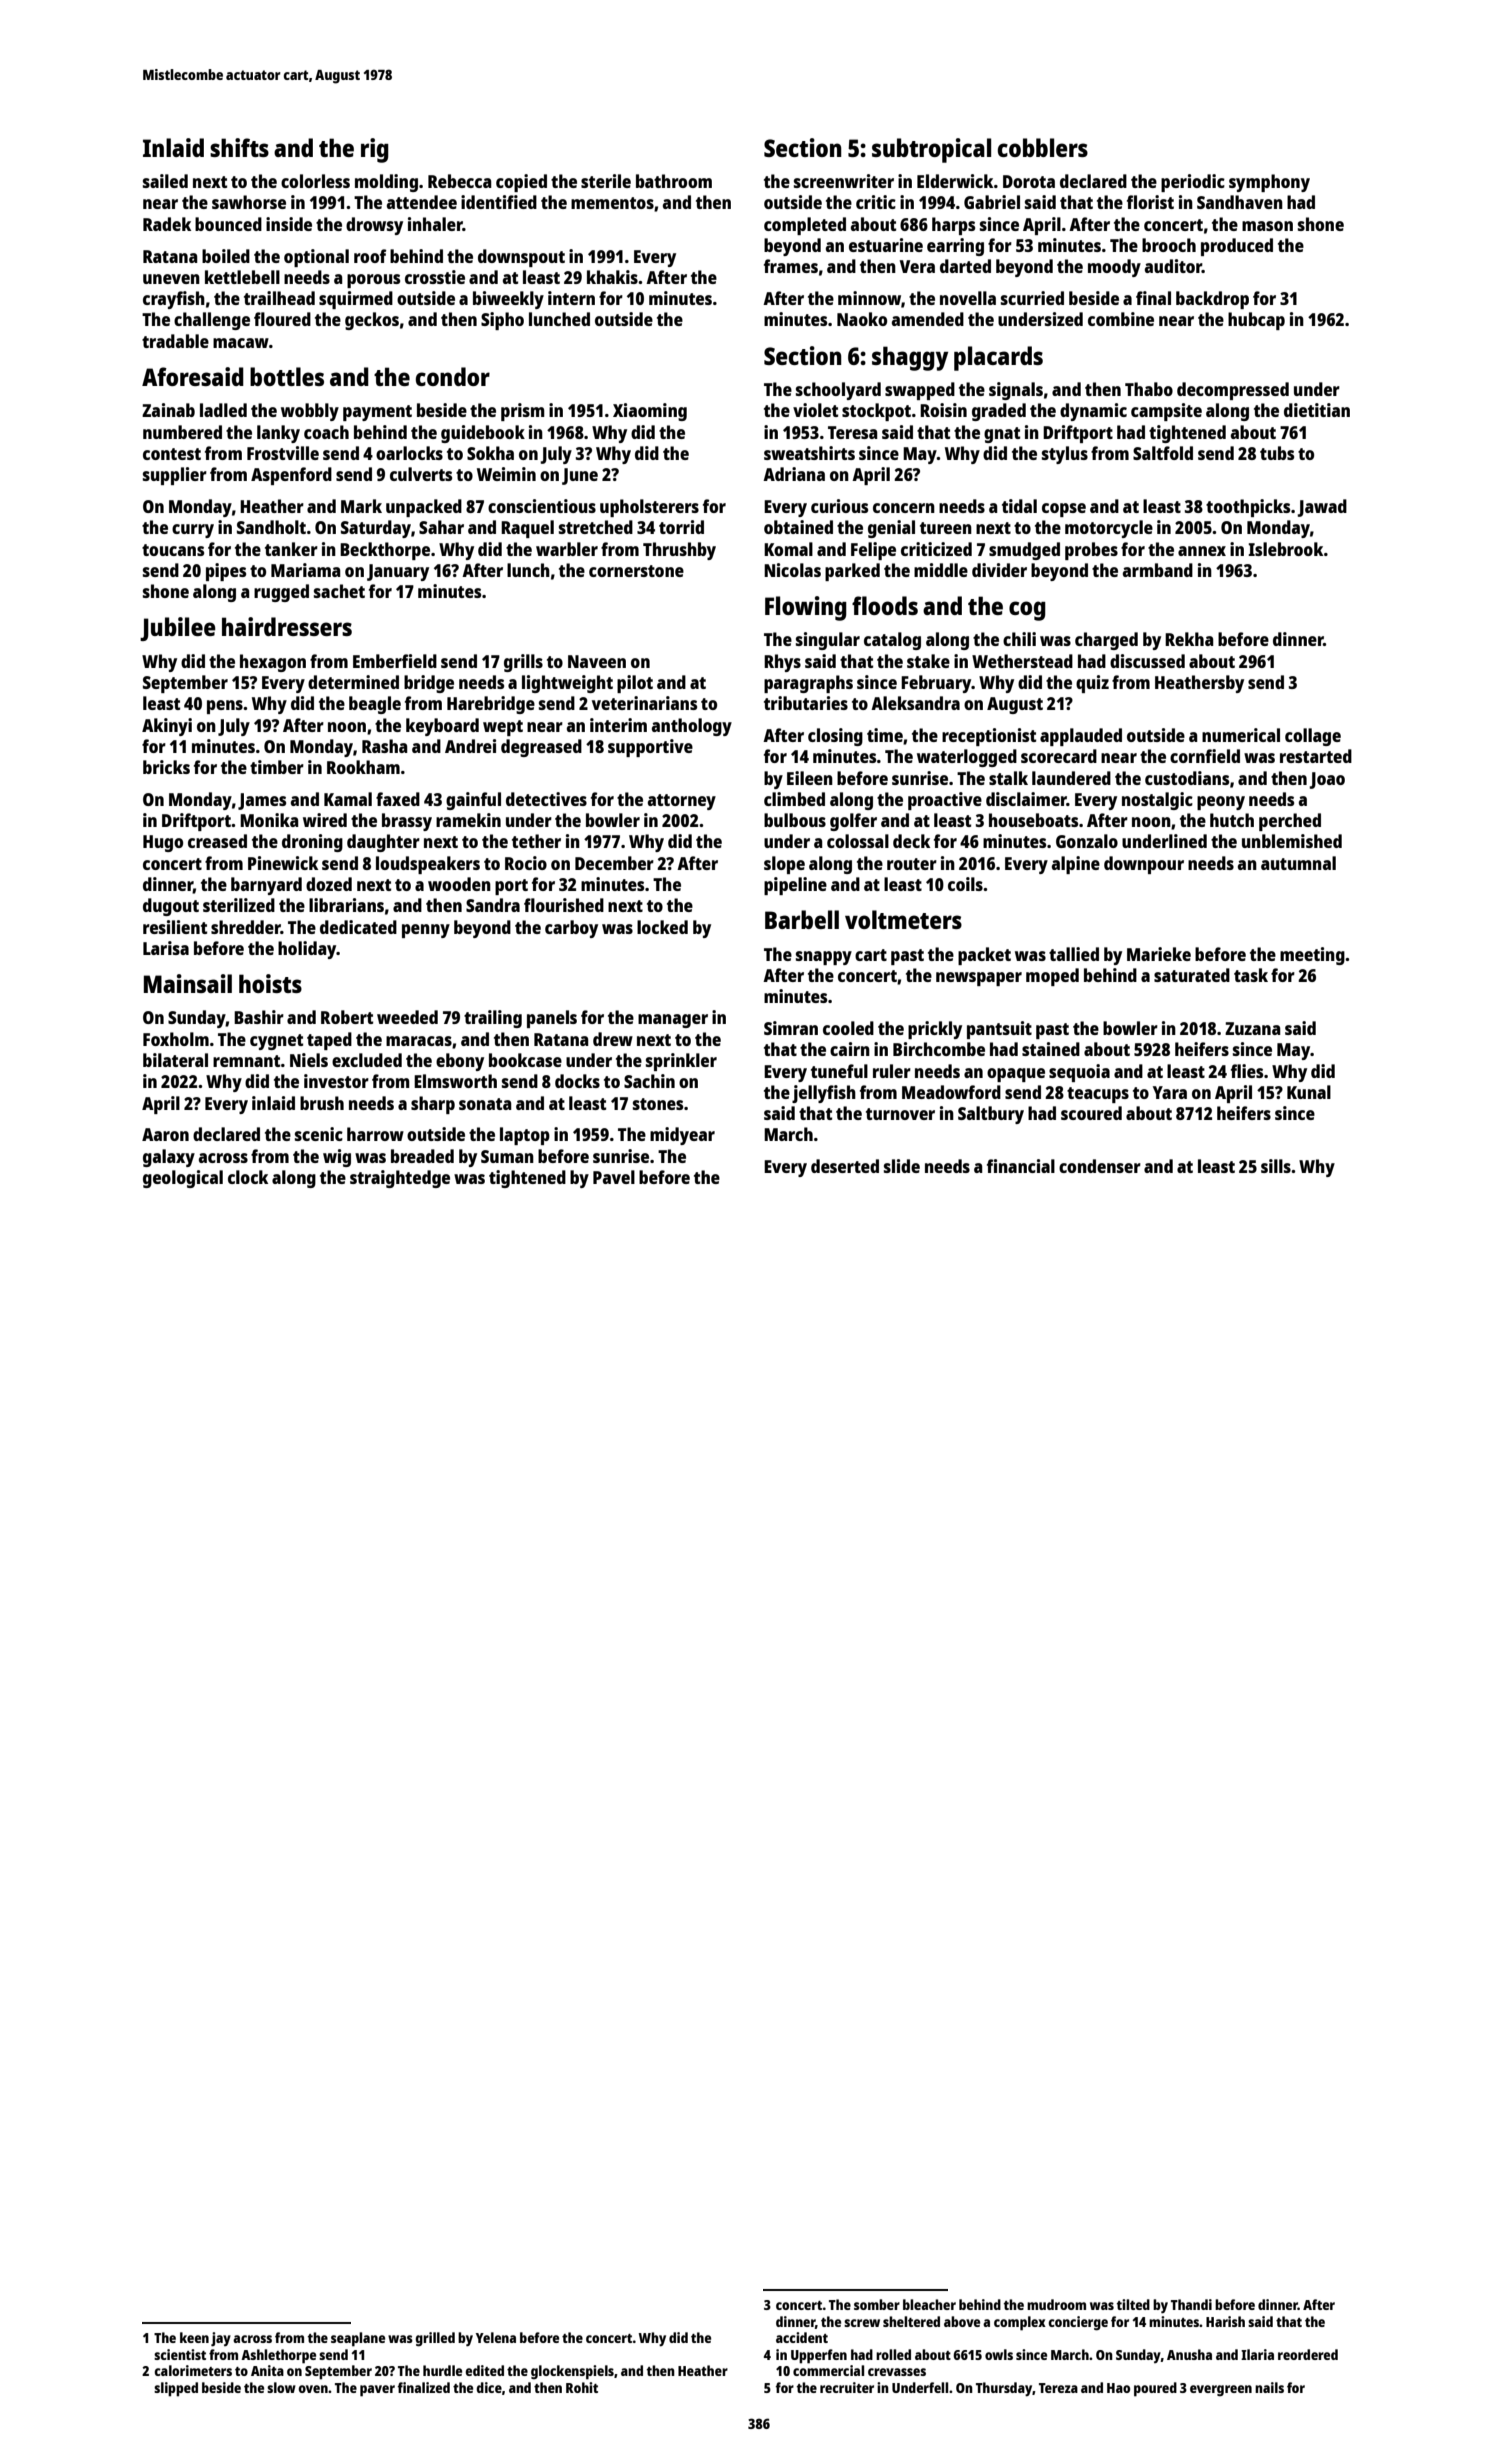 This page has width=1496, height=2464. I want to click on geological, so click(183, 1179).
